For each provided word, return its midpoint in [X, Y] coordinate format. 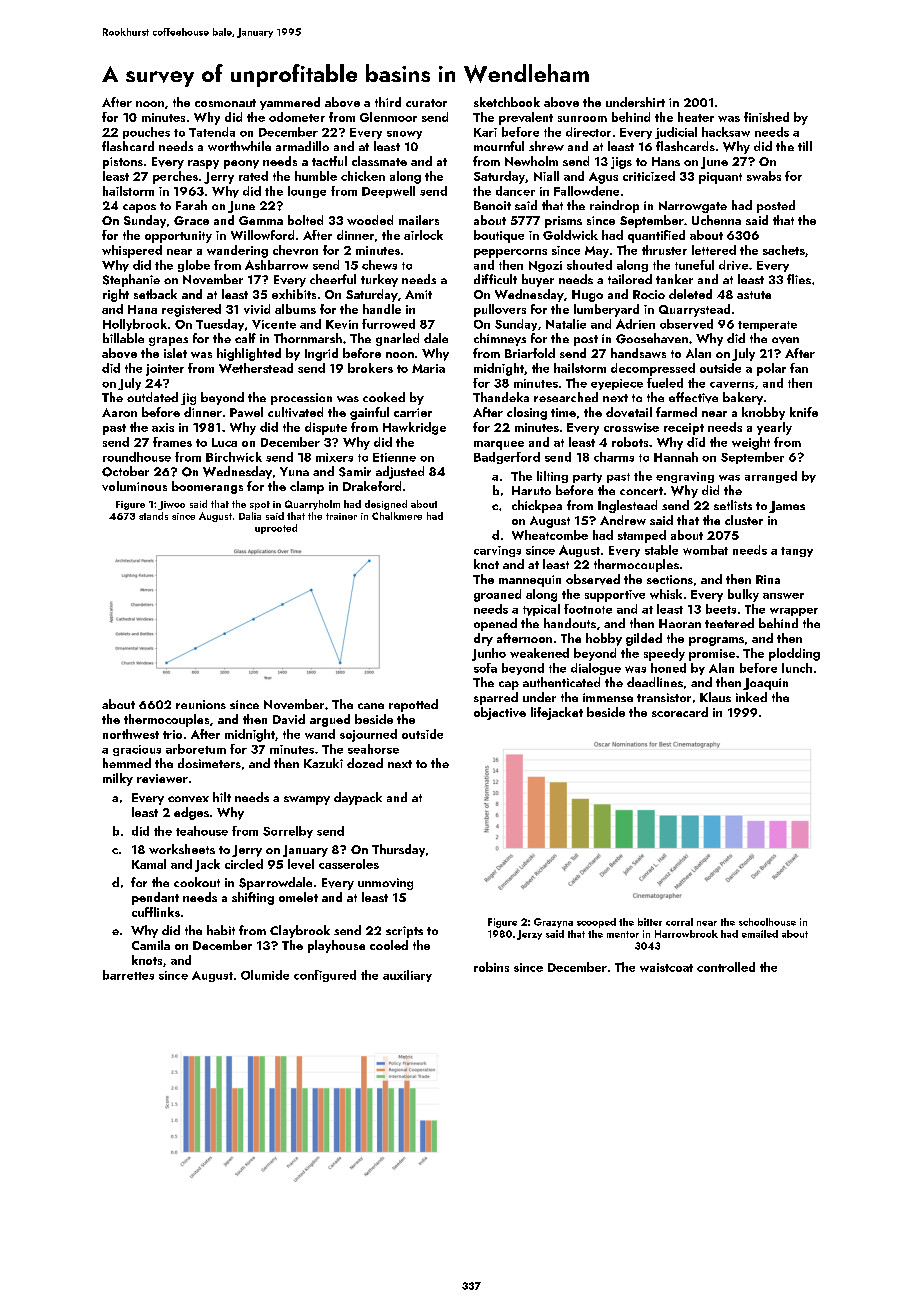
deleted [690, 294]
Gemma [261, 220]
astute [754, 295]
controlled [726, 967]
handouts [570, 623]
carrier [413, 412]
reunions [201, 704]
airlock [423, 235]
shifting [253, 898]
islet [175, 353]
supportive [615, 596]
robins [491, 967]
